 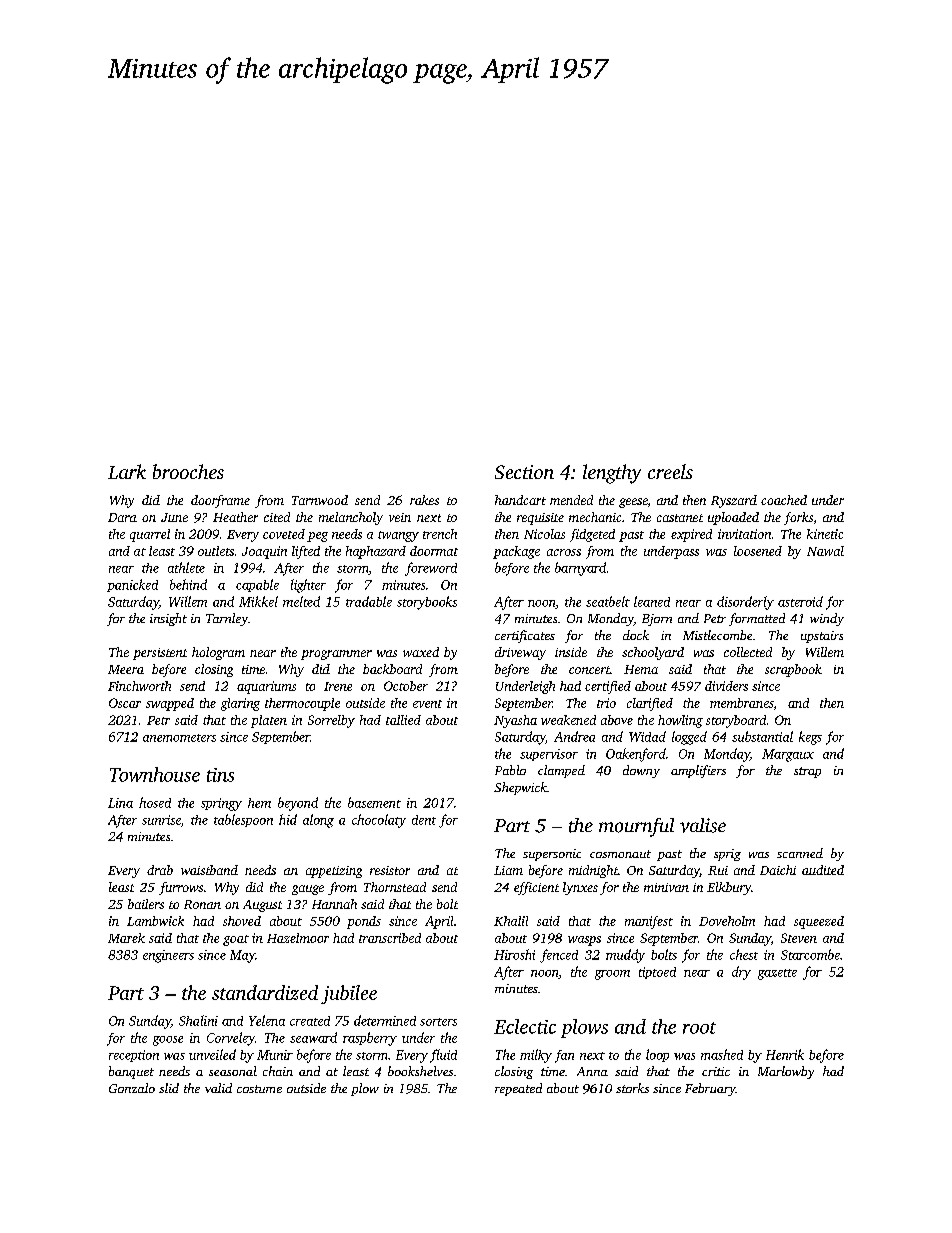 I want to click on brooches, so click(x=188, y=471).
